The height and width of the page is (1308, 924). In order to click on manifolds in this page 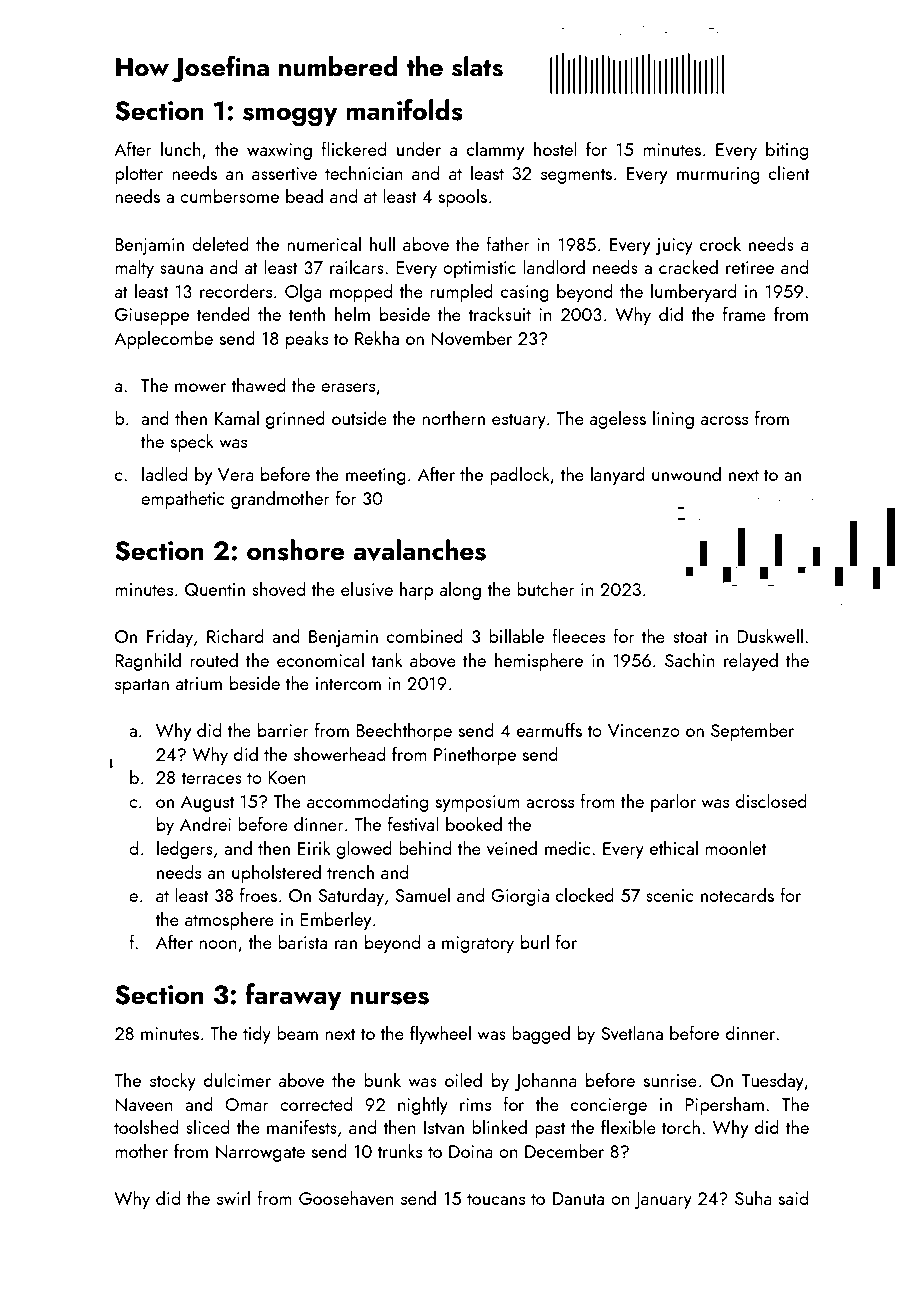, I will do `click(404, 110)`.
